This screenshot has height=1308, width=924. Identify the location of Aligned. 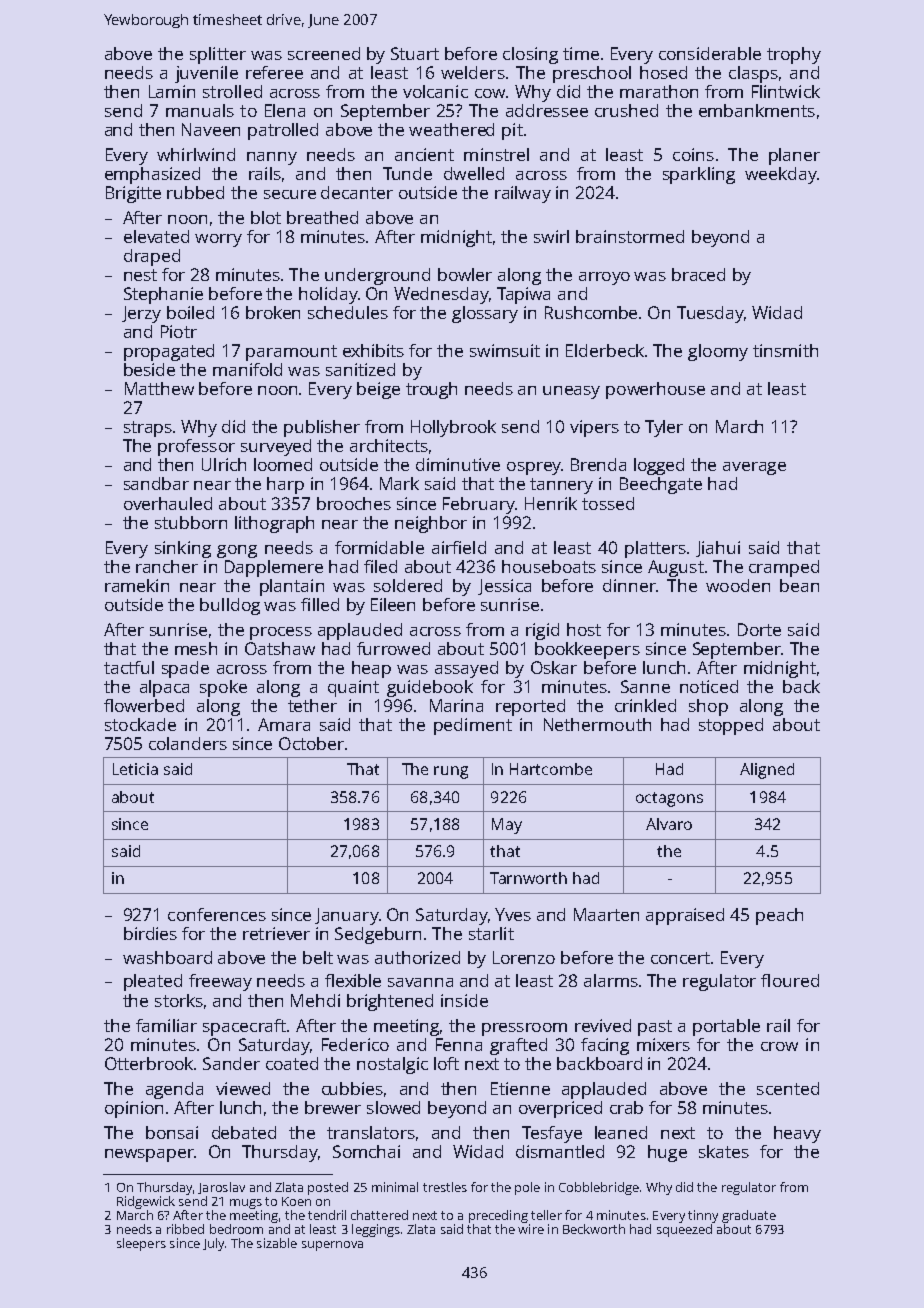
(767, 771).
